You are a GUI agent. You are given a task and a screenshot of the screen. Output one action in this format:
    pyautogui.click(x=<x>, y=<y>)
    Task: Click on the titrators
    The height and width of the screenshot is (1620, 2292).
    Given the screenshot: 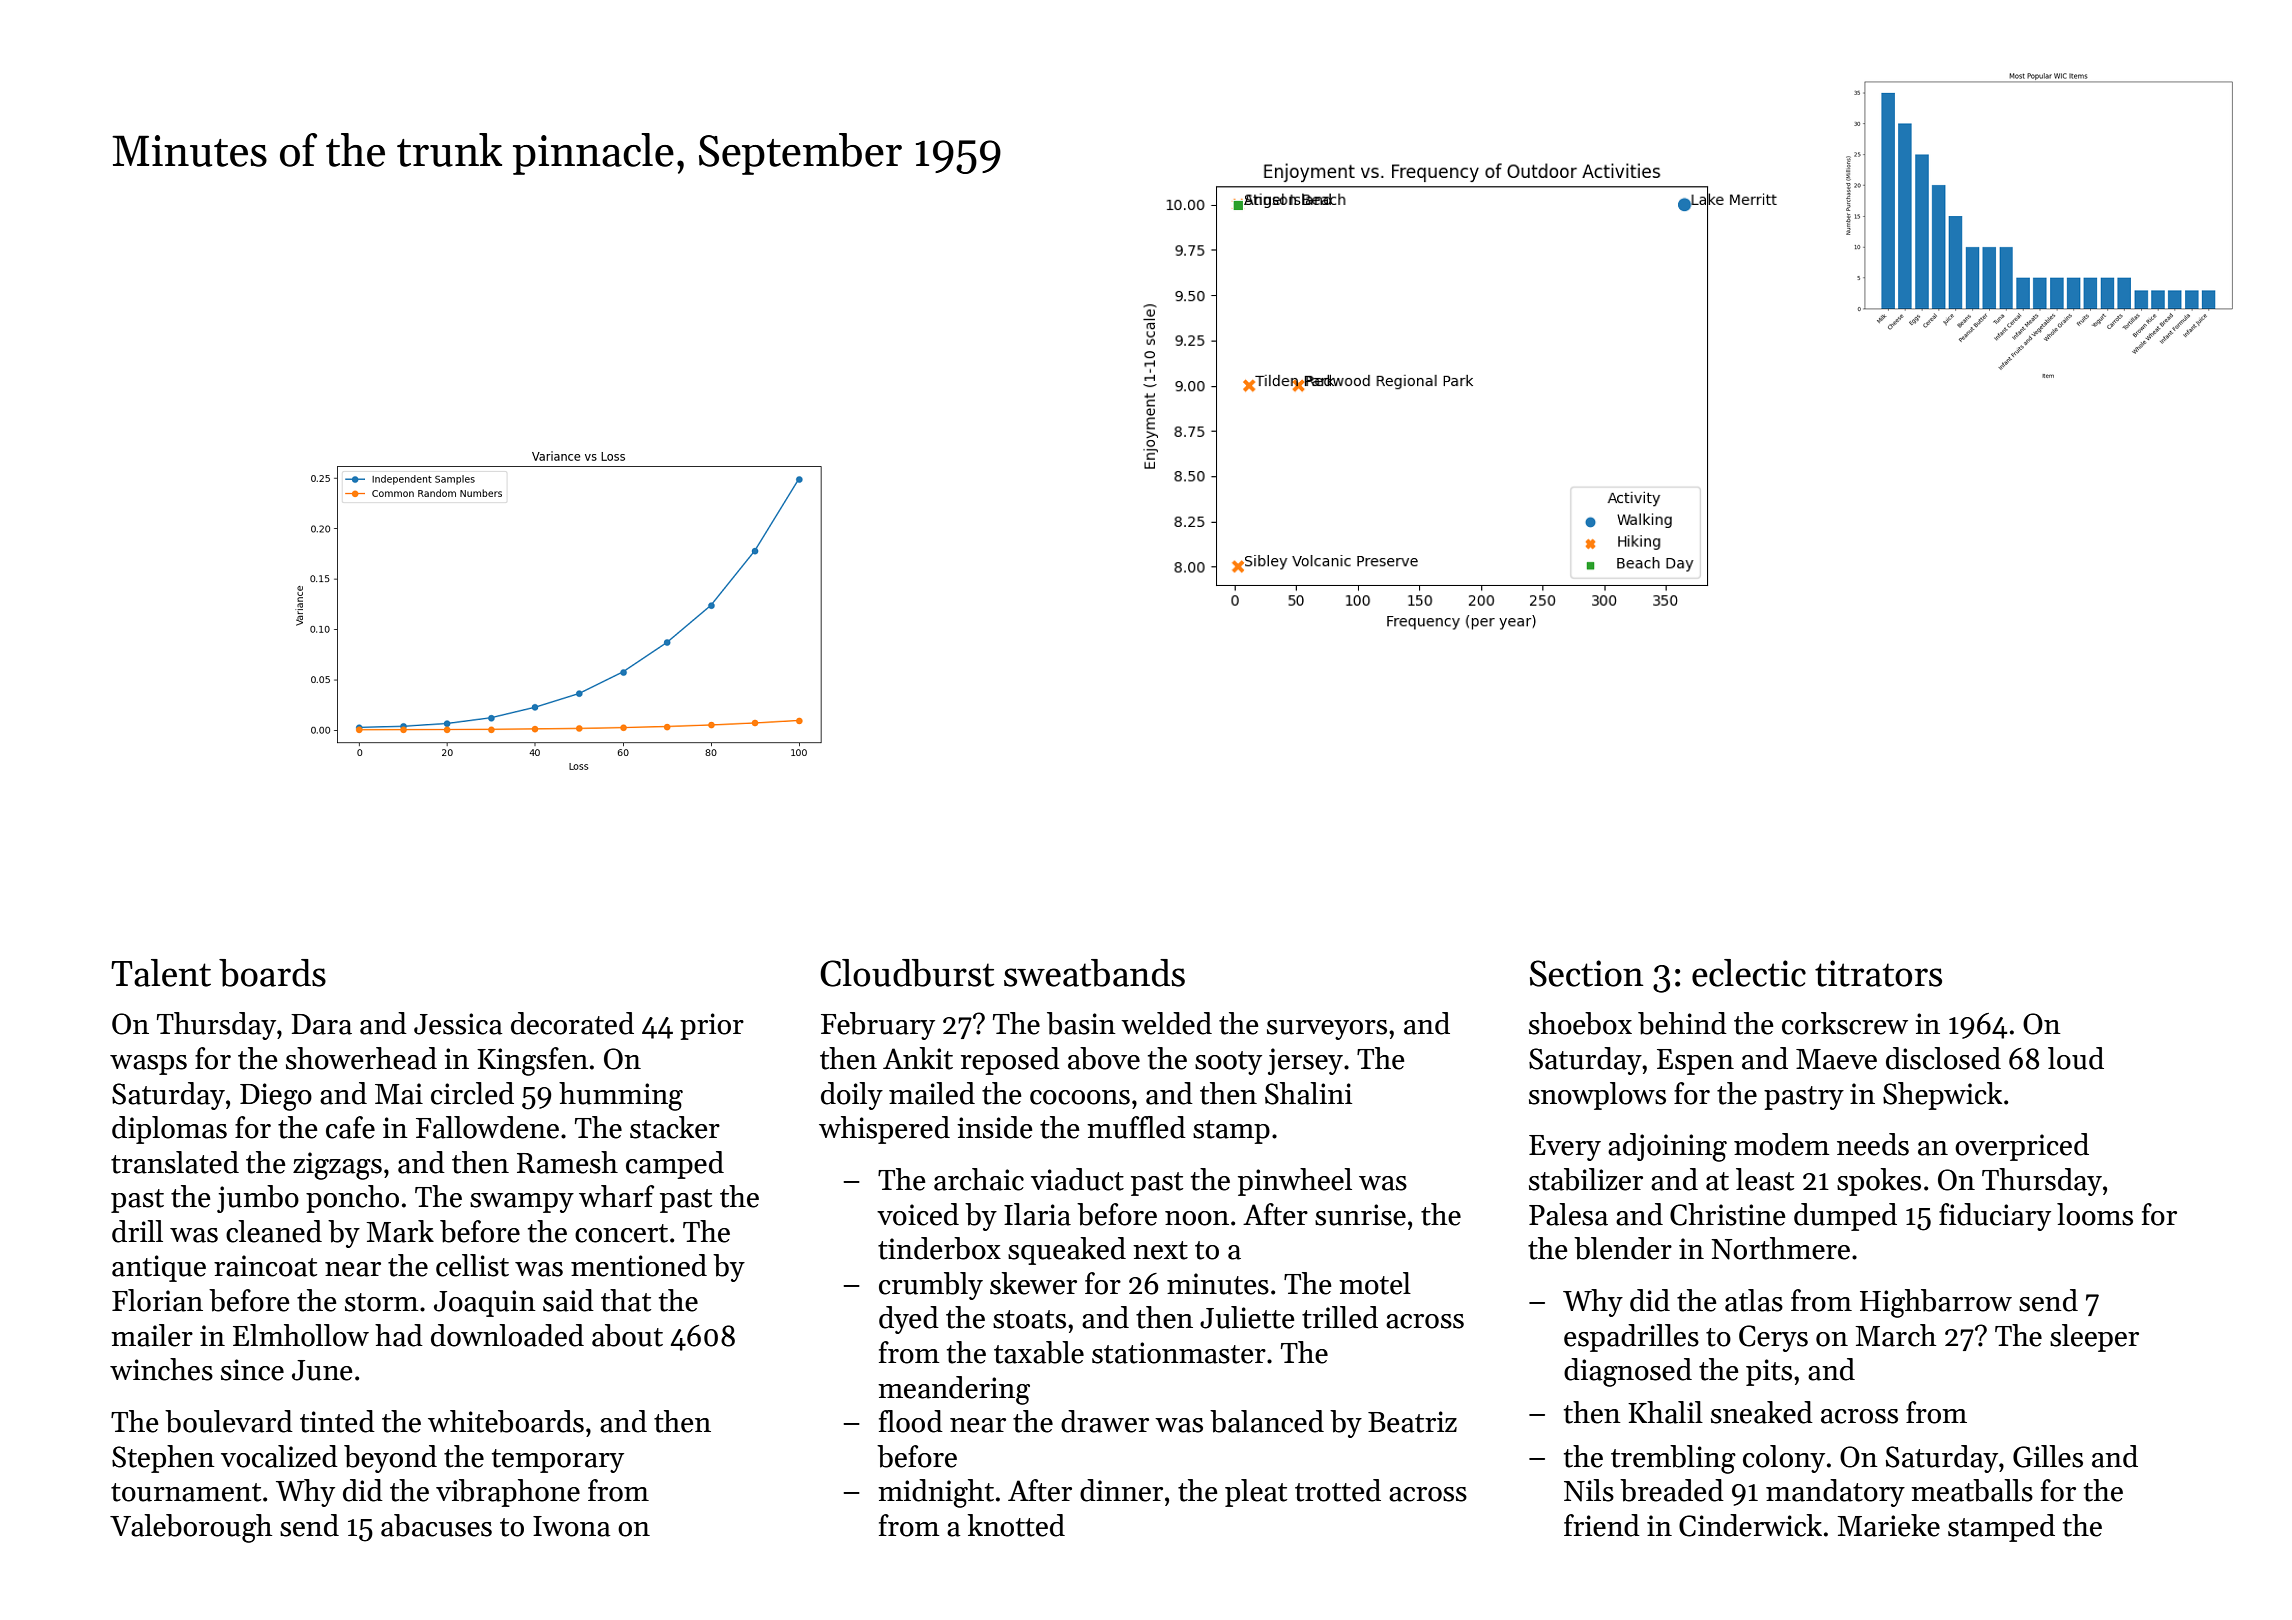 What is the action you would take?
    pyautogui.click(x=1878, y=973)
